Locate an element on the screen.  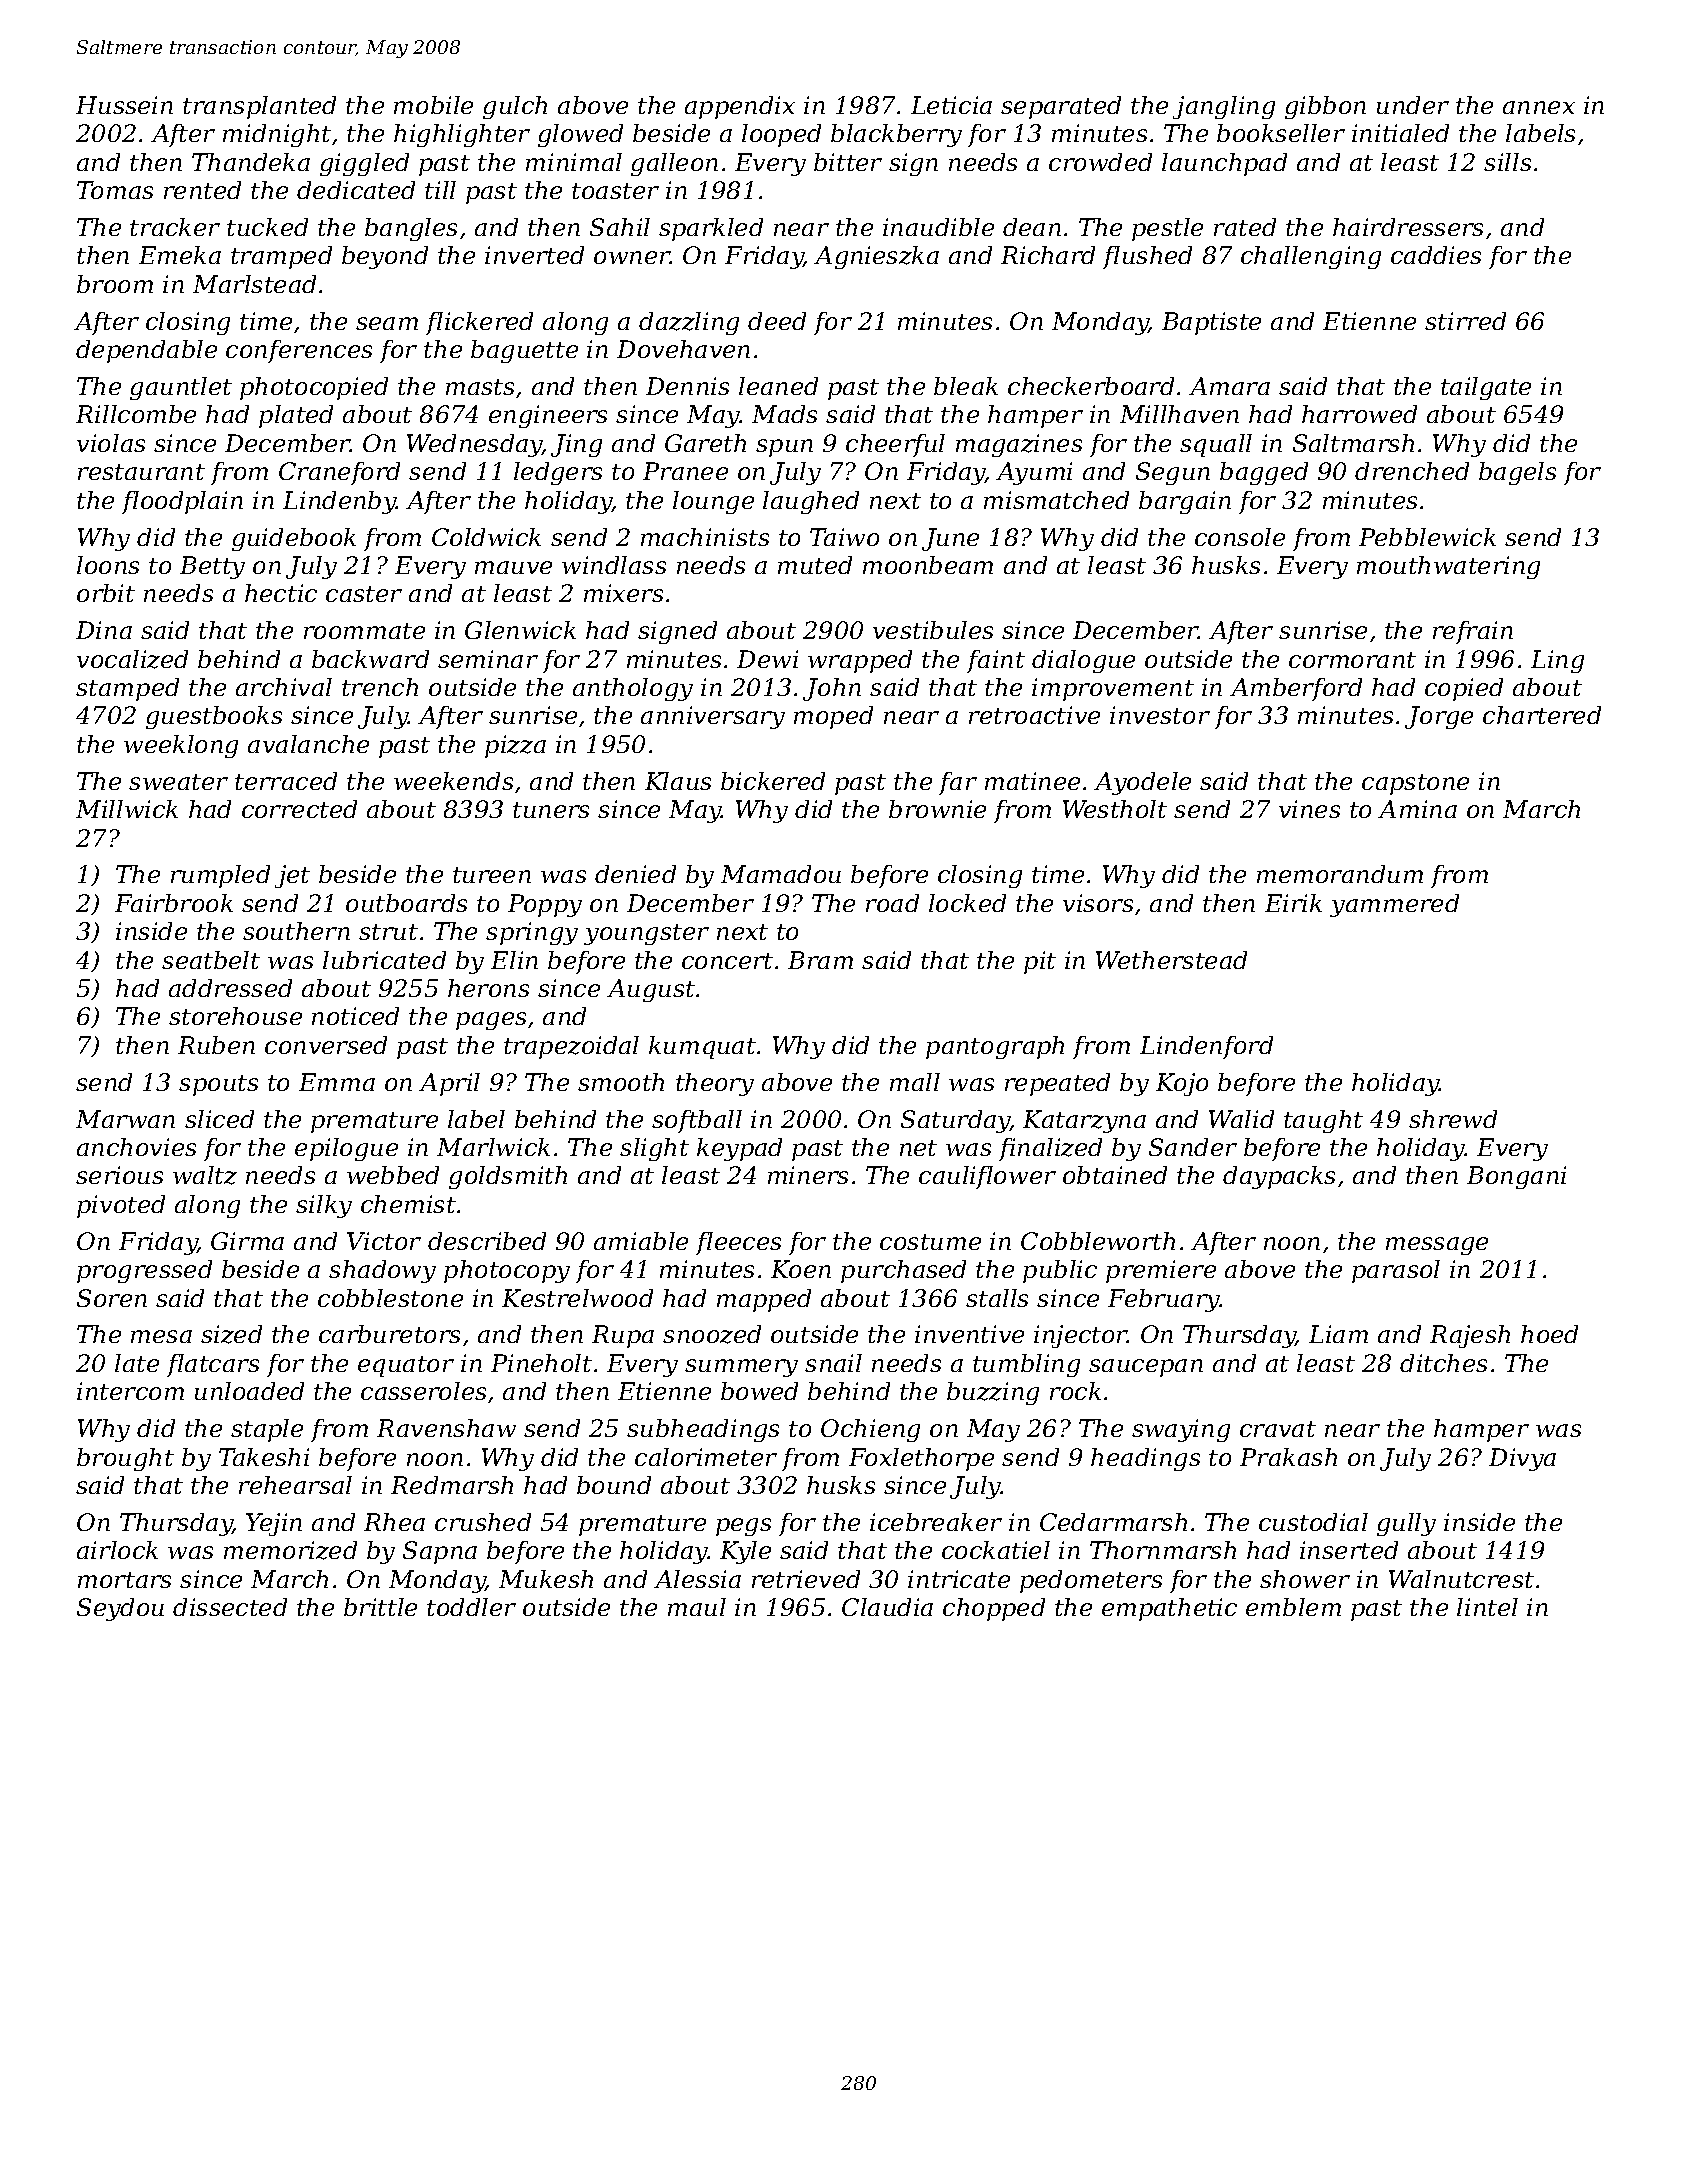
Saltmarsh is located at coordinates (1353, 443).
